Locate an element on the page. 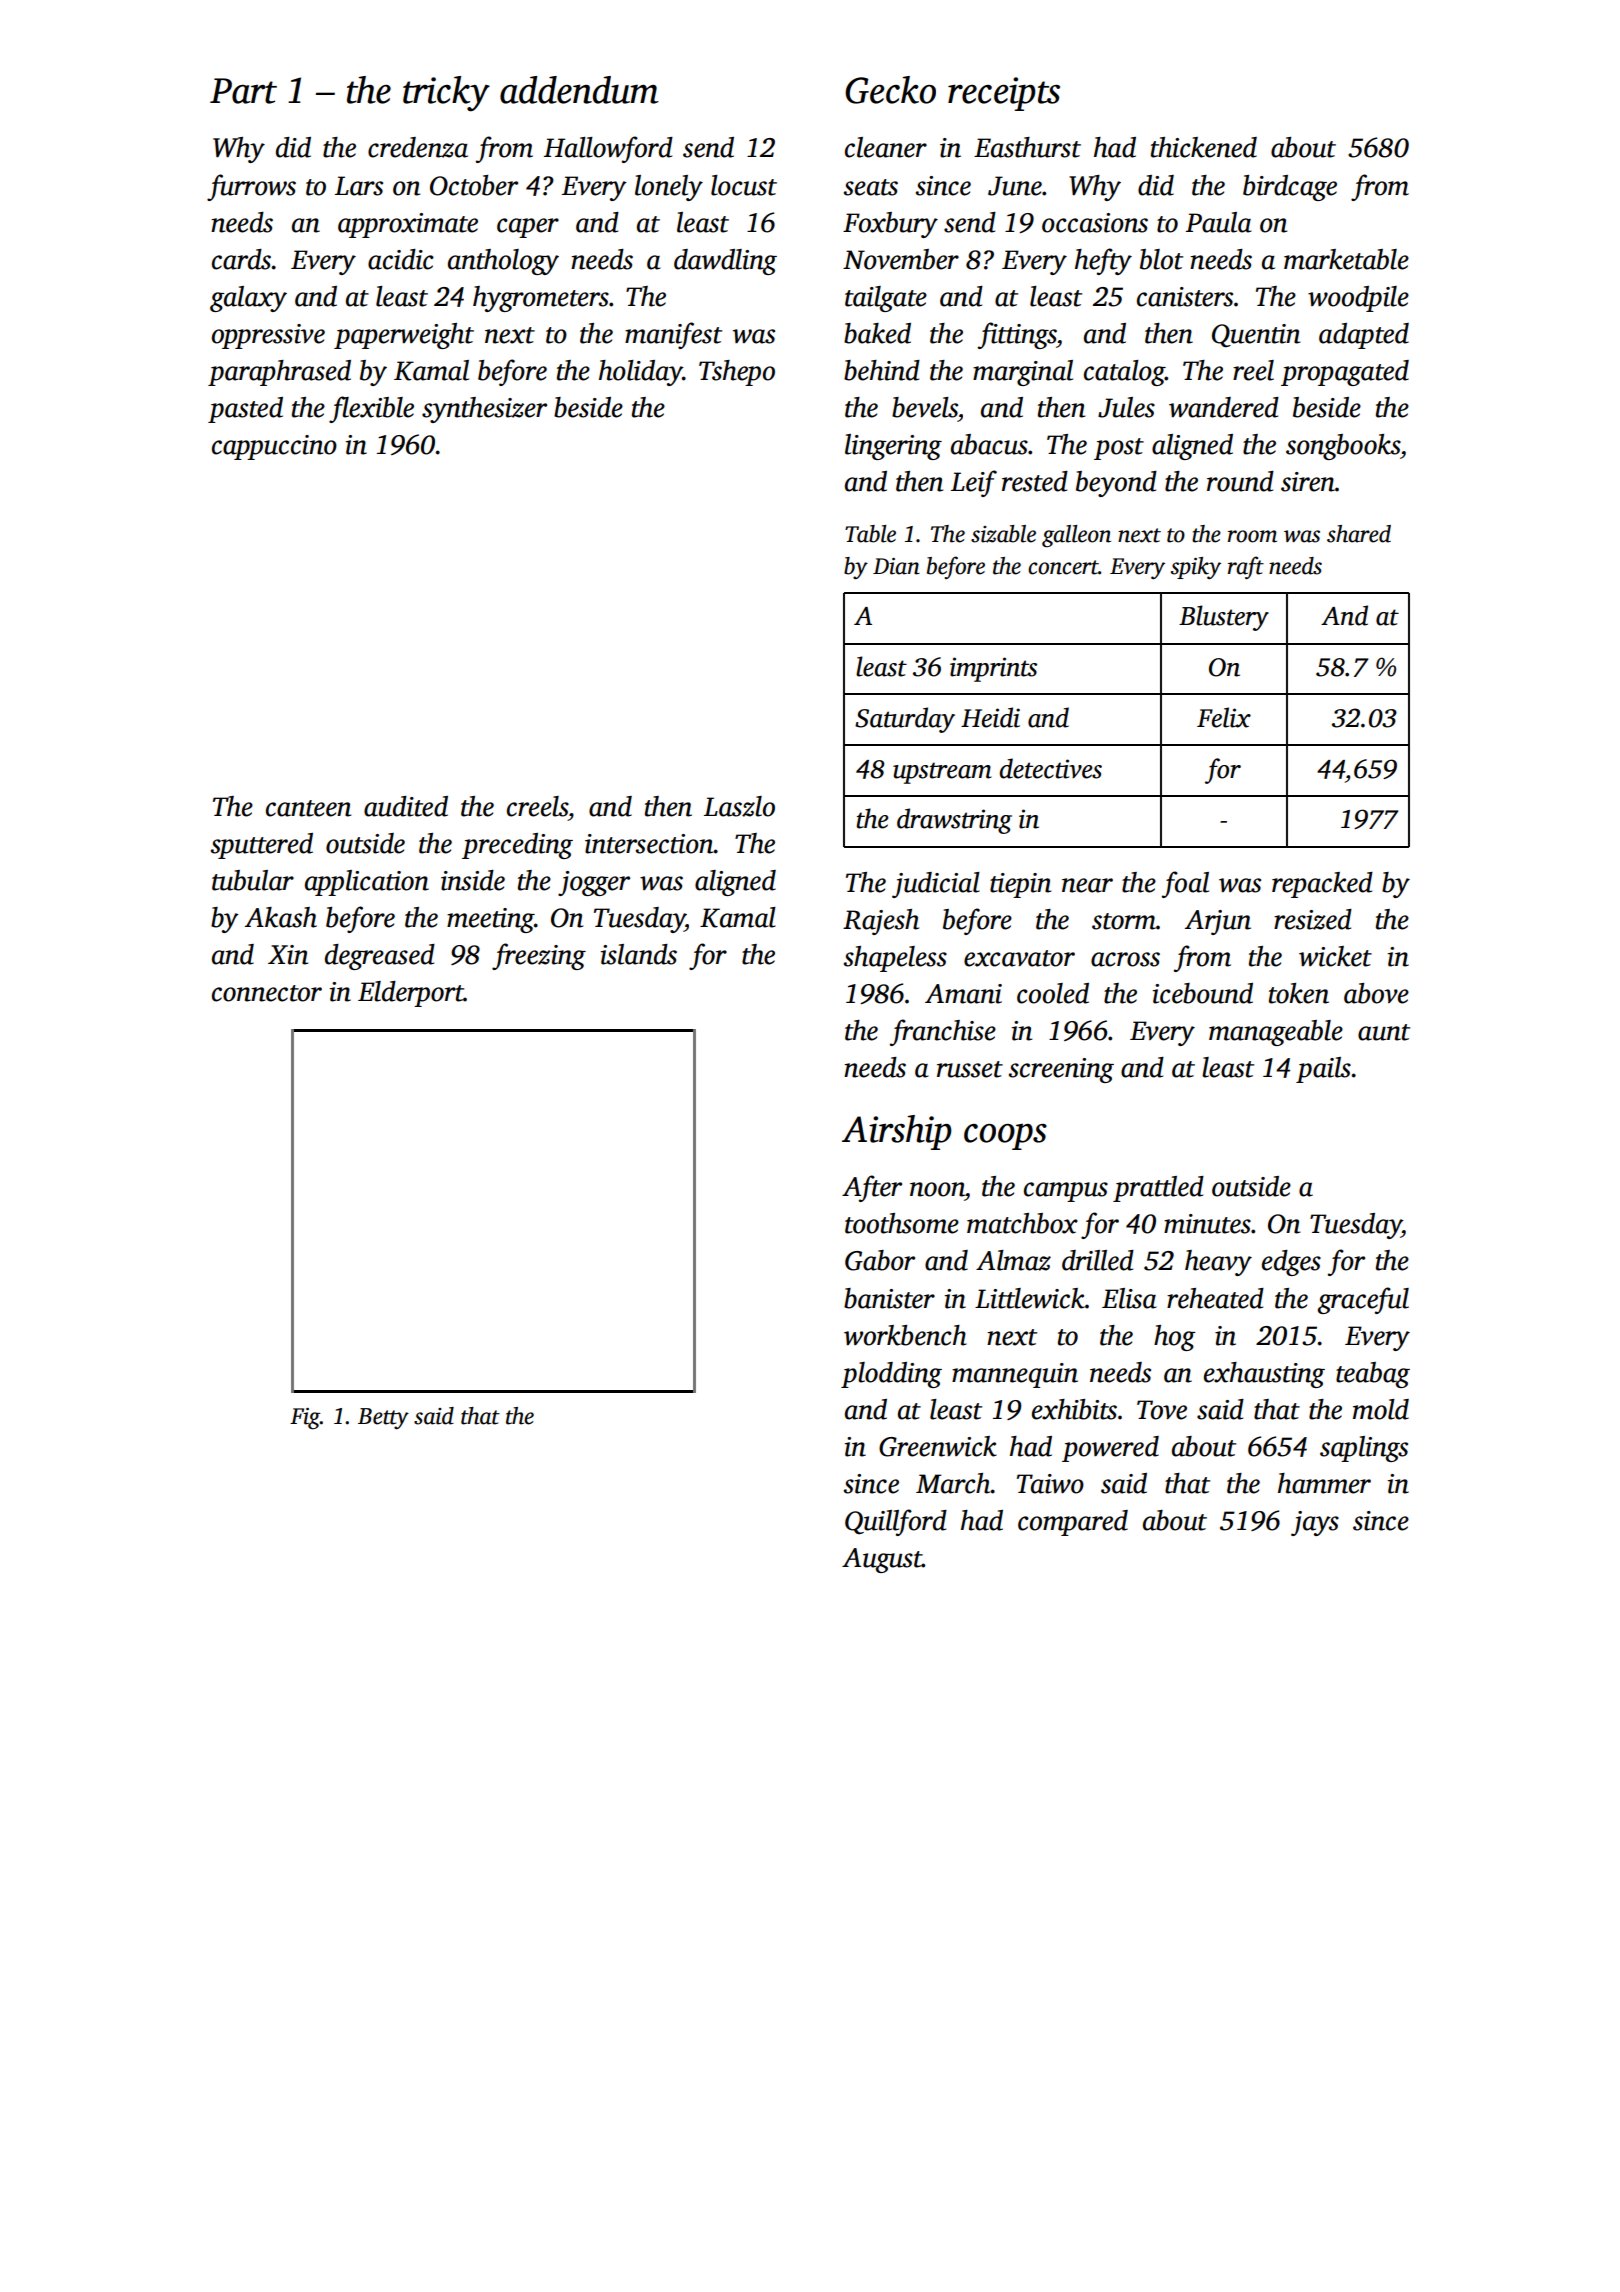  round is located at coordinates (1240, 481).
